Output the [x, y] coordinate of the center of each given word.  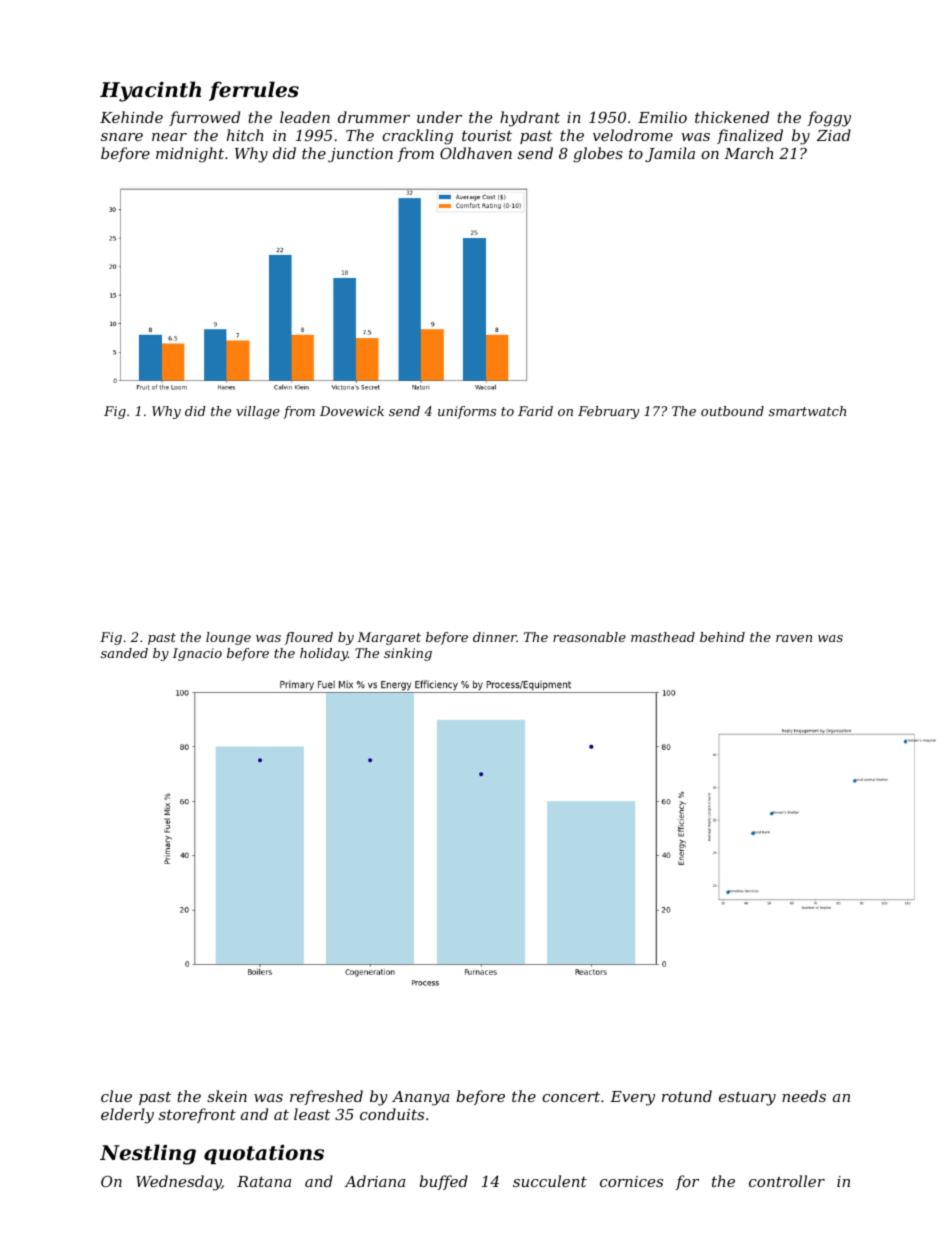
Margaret [389, 638]
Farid [535, 411]
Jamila [670, 154]
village [258, 412]
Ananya [420, 1098]
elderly [127, 1116]
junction [360, 155]
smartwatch [807, 411]
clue [116, 1096]
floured [309, 638]
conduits [392, 1114]
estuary [747, 1098]
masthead [663, 637]
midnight [190, 155]
